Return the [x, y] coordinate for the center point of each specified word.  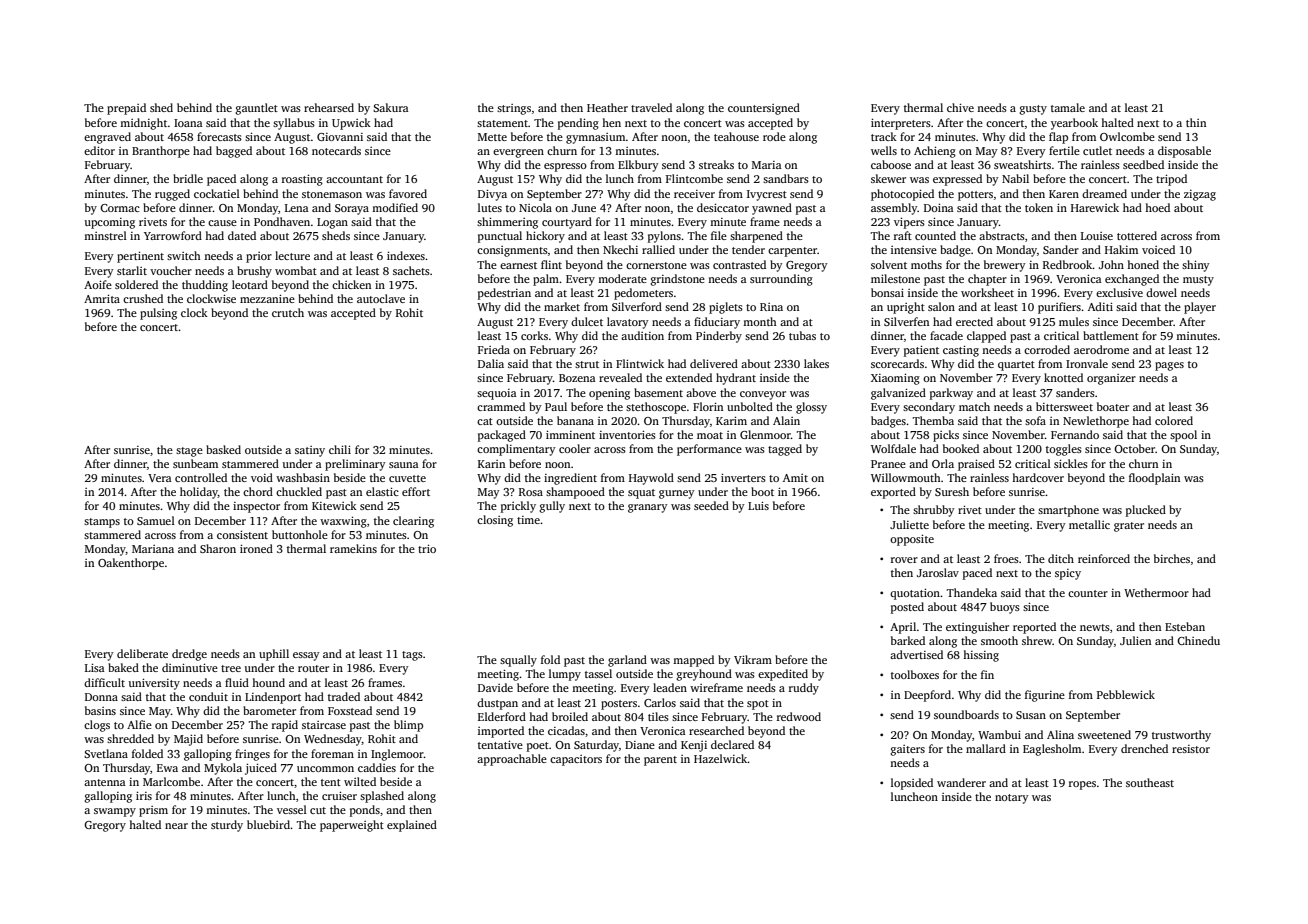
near [176, 826]
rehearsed [329, 107]
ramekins [353, 548]
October [1134, 448]
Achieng [935, 152]
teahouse [736, 136]
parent [660, 761]
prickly [518, 507]
